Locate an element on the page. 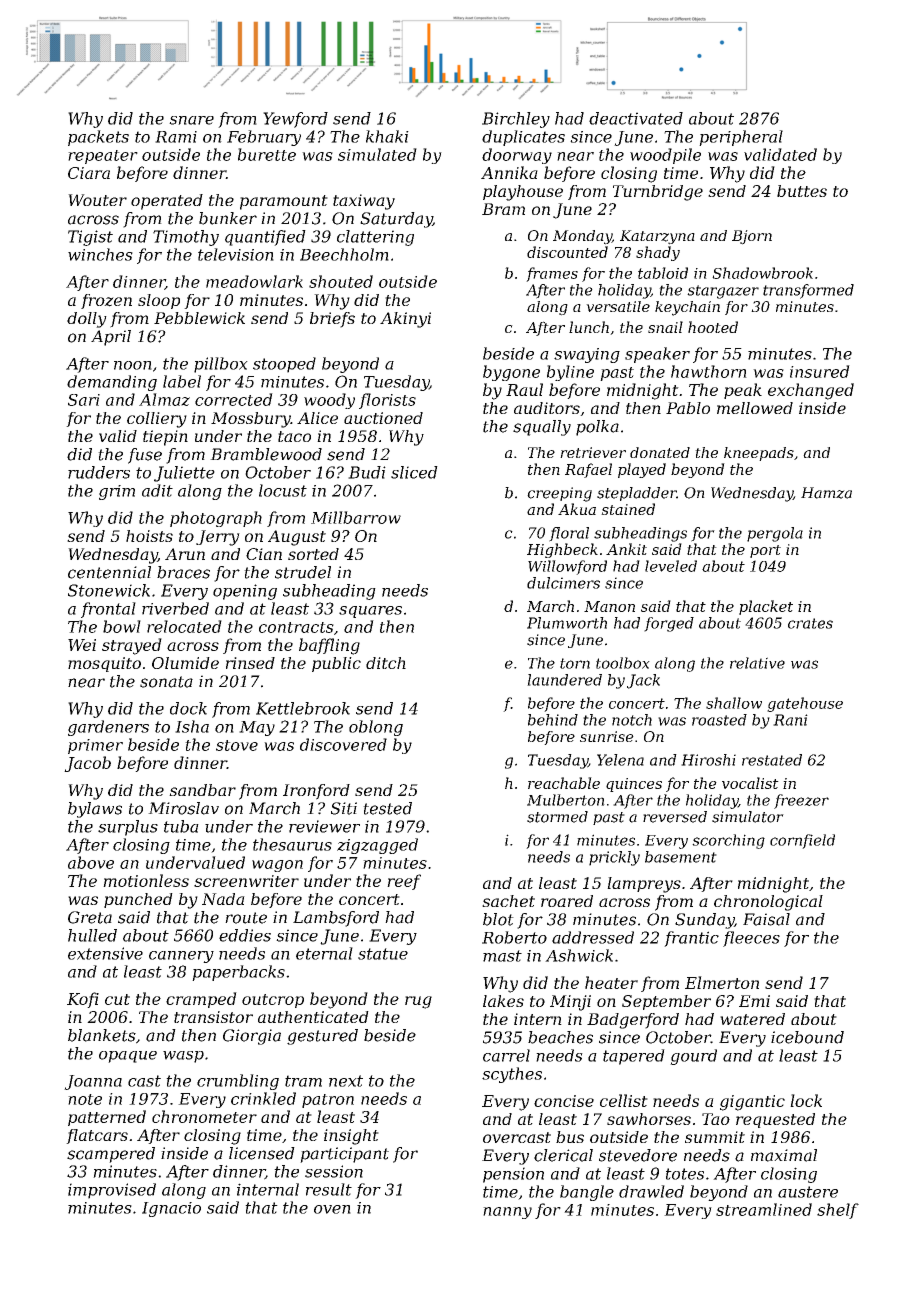 The width and height of the document is (924, 1308). mellowed is located at coordinates (755, 408).
